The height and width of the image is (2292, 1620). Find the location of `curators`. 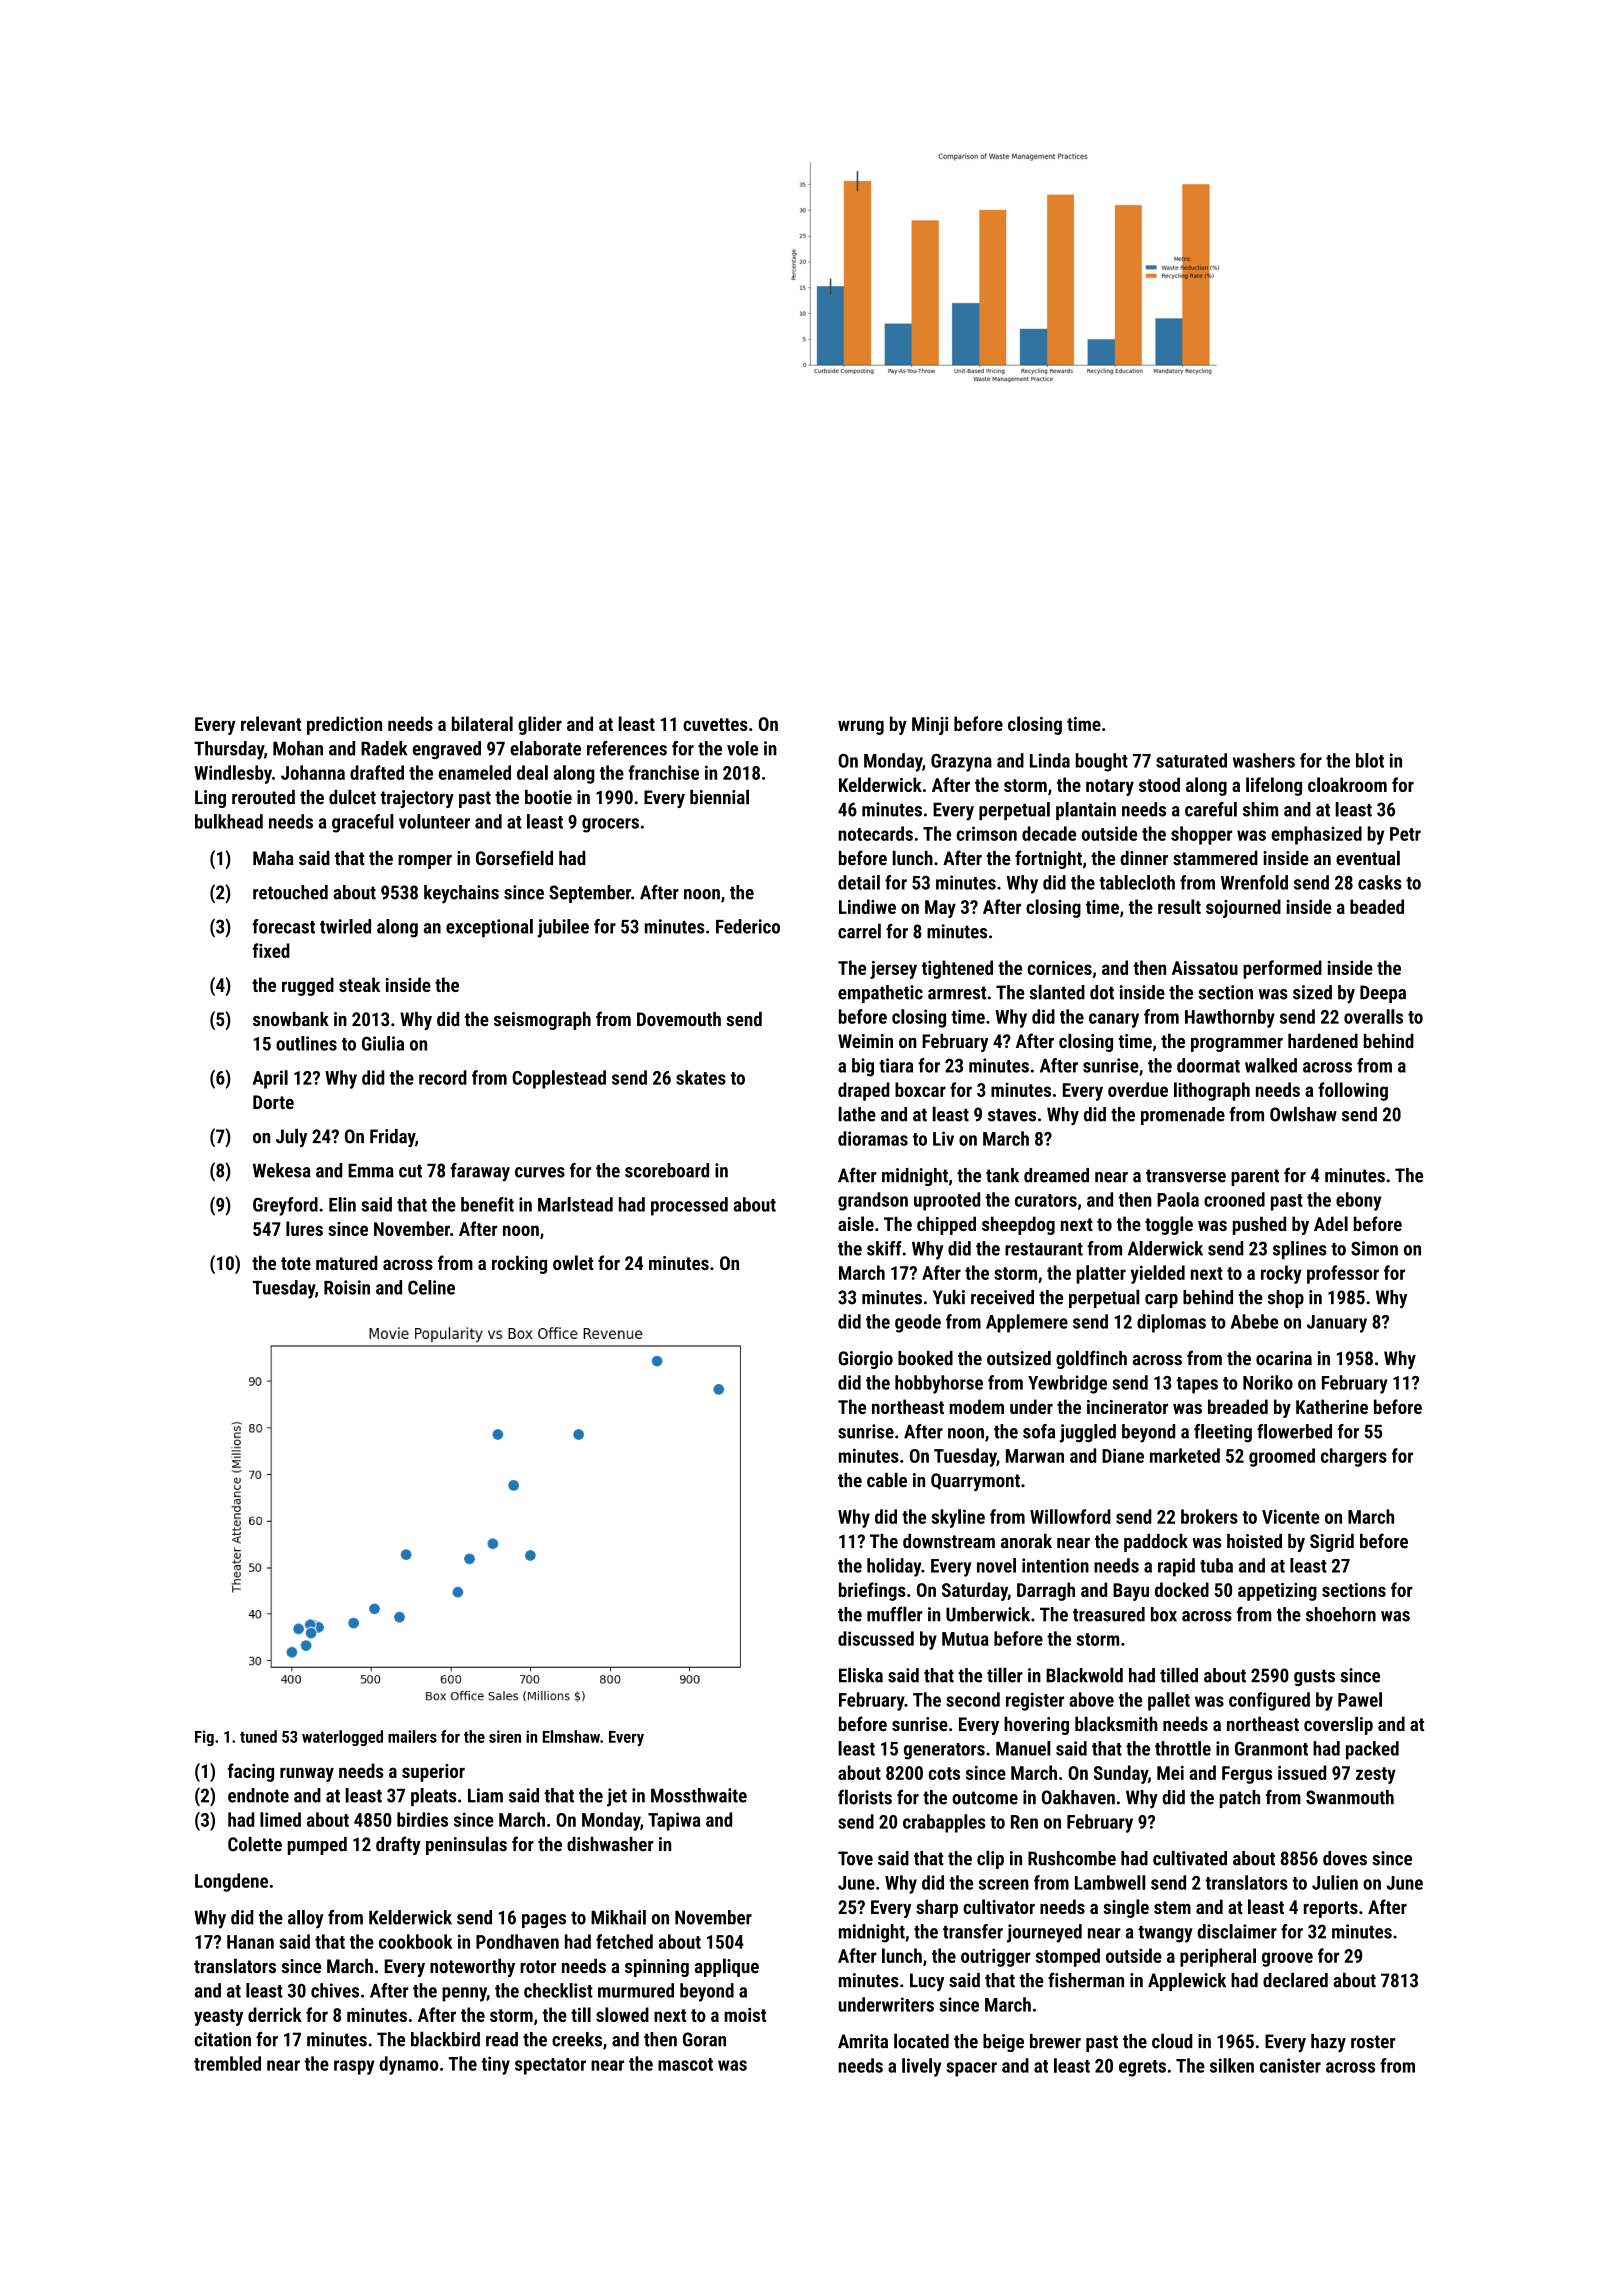

curators is located at coordinates (1046, 1200).
